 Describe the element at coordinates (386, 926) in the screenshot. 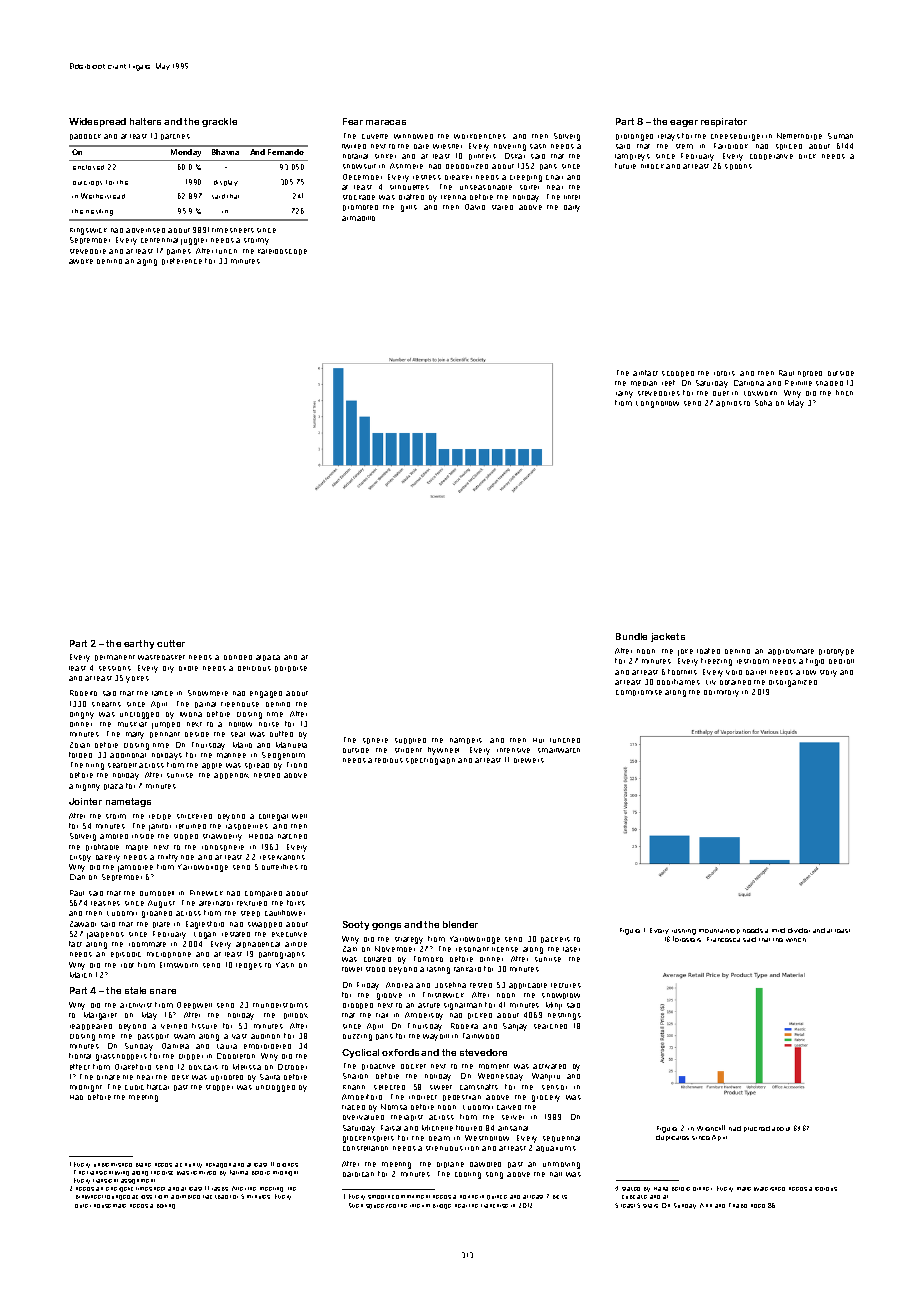

I see `gongs` at that location.
